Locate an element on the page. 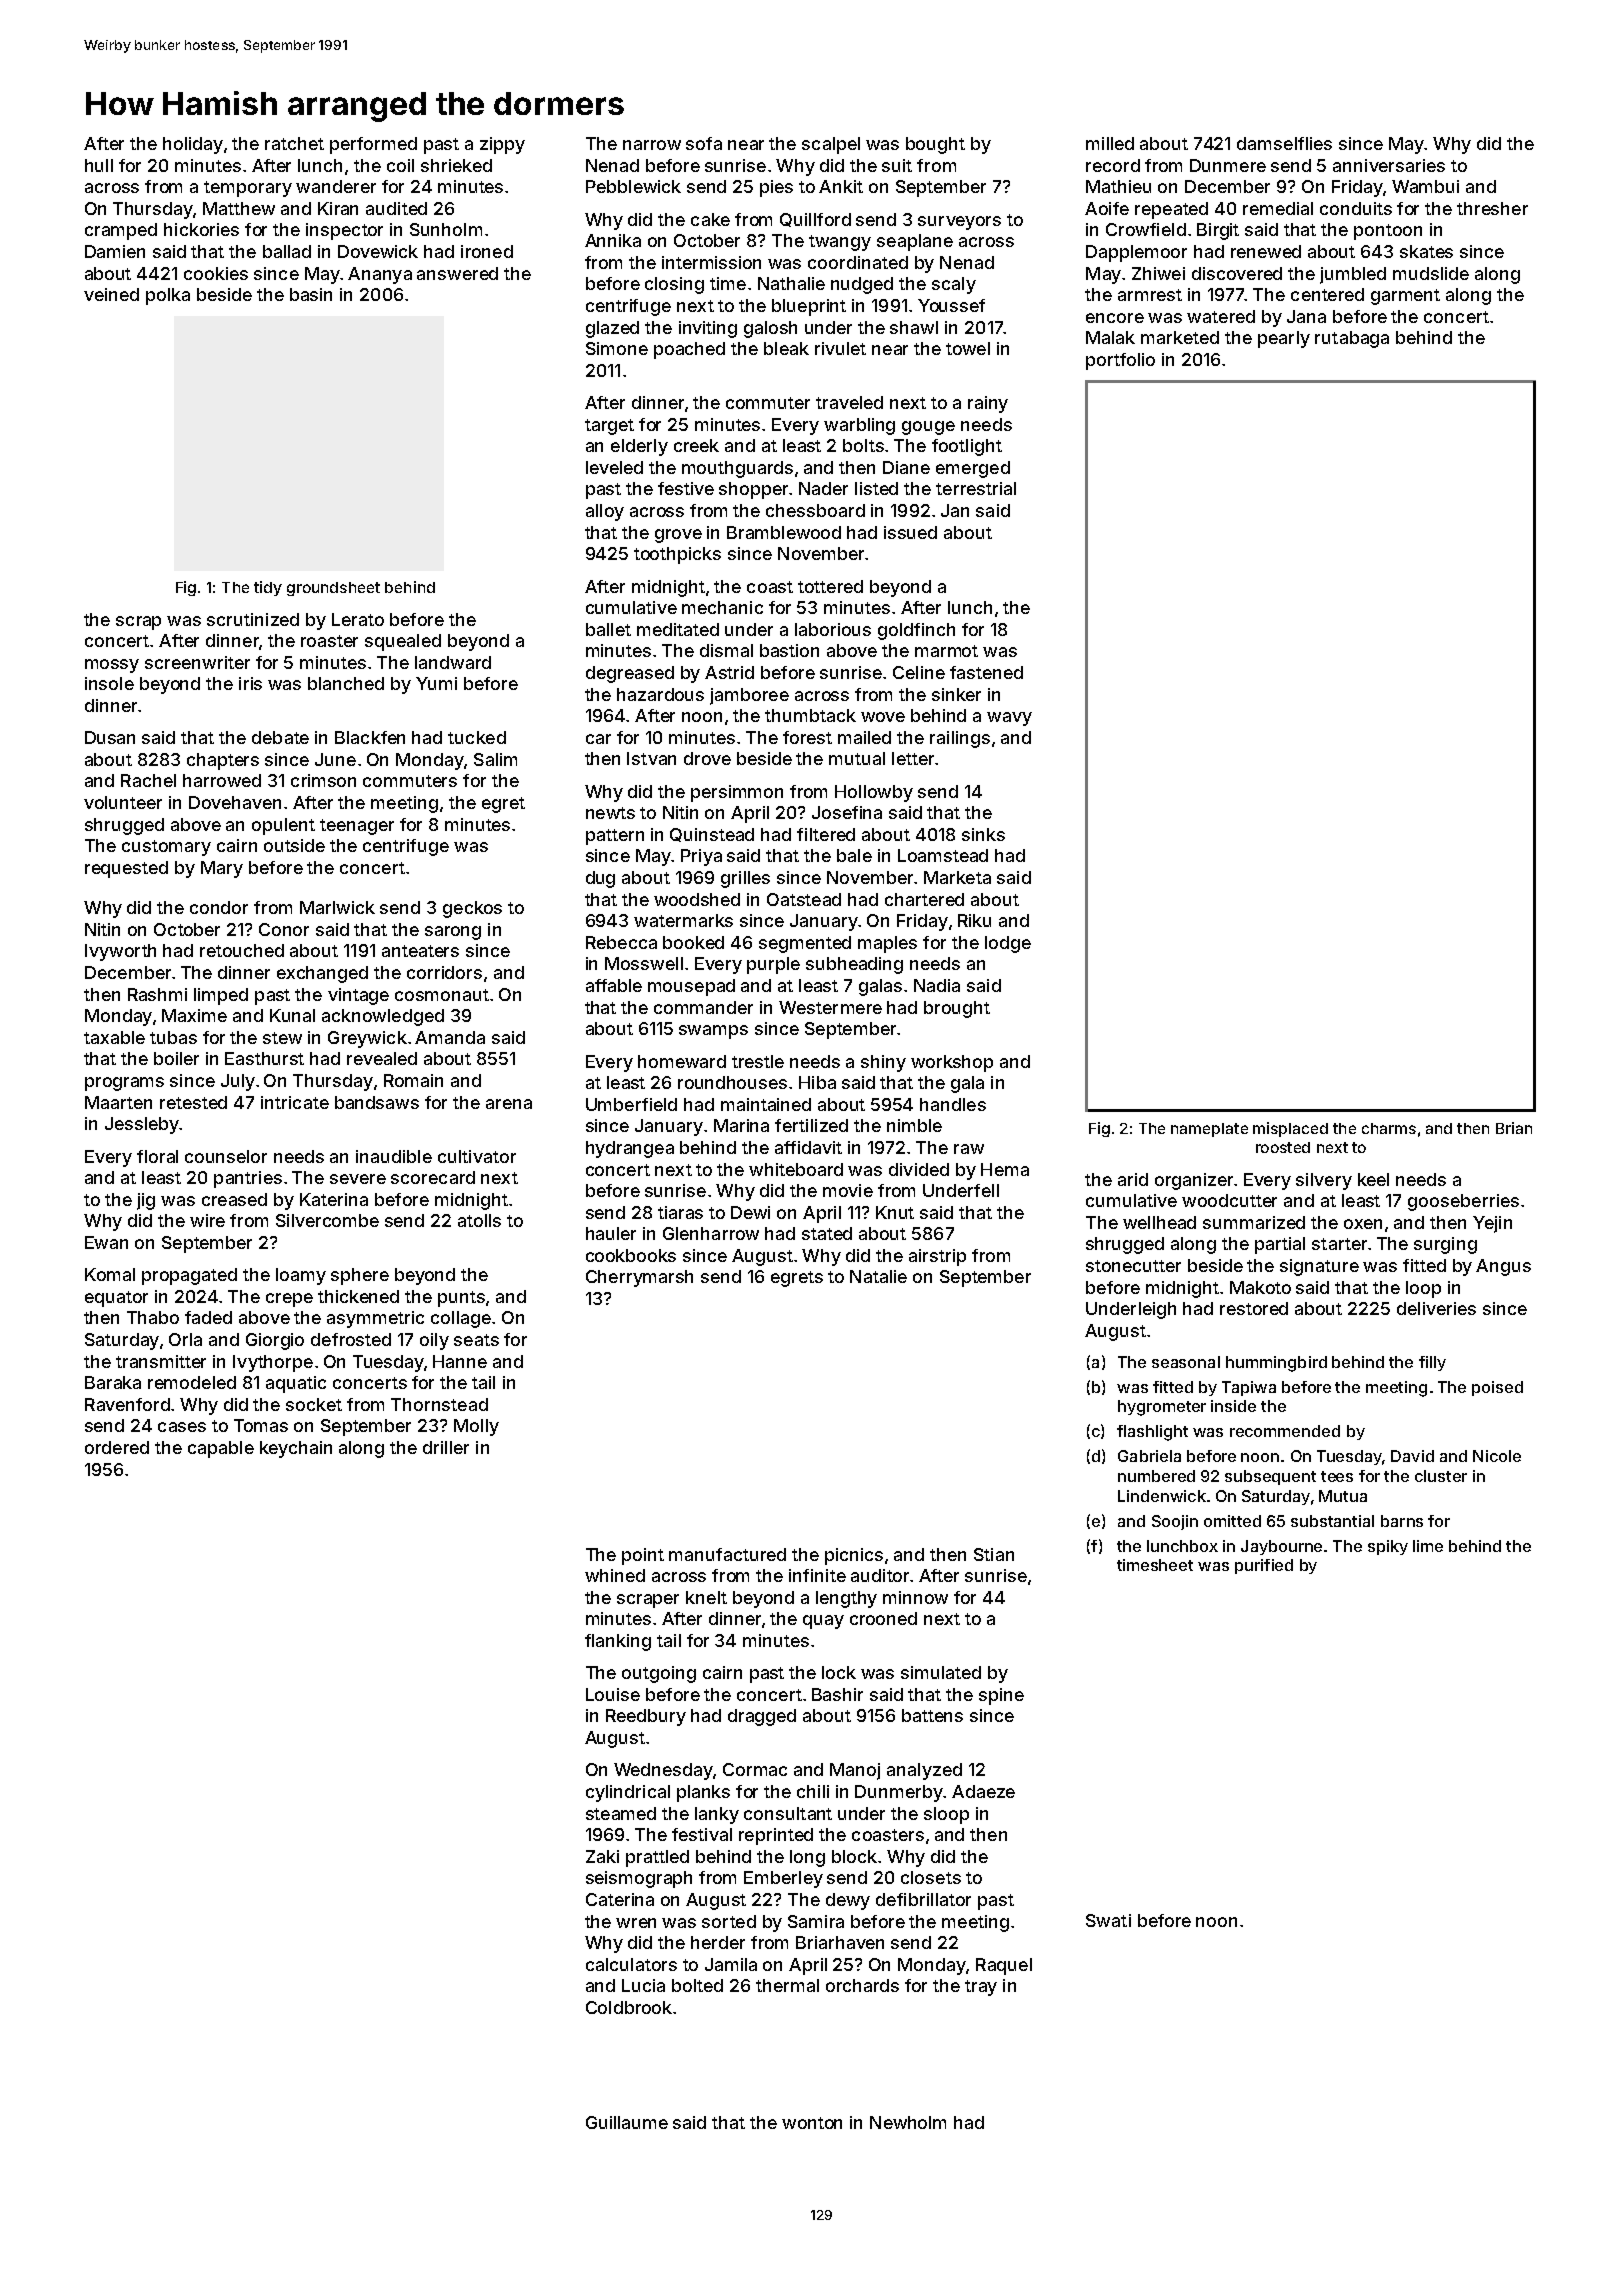 This page has height=2292, width=1620. anniversaries is located at coordinates (1389, 165).
